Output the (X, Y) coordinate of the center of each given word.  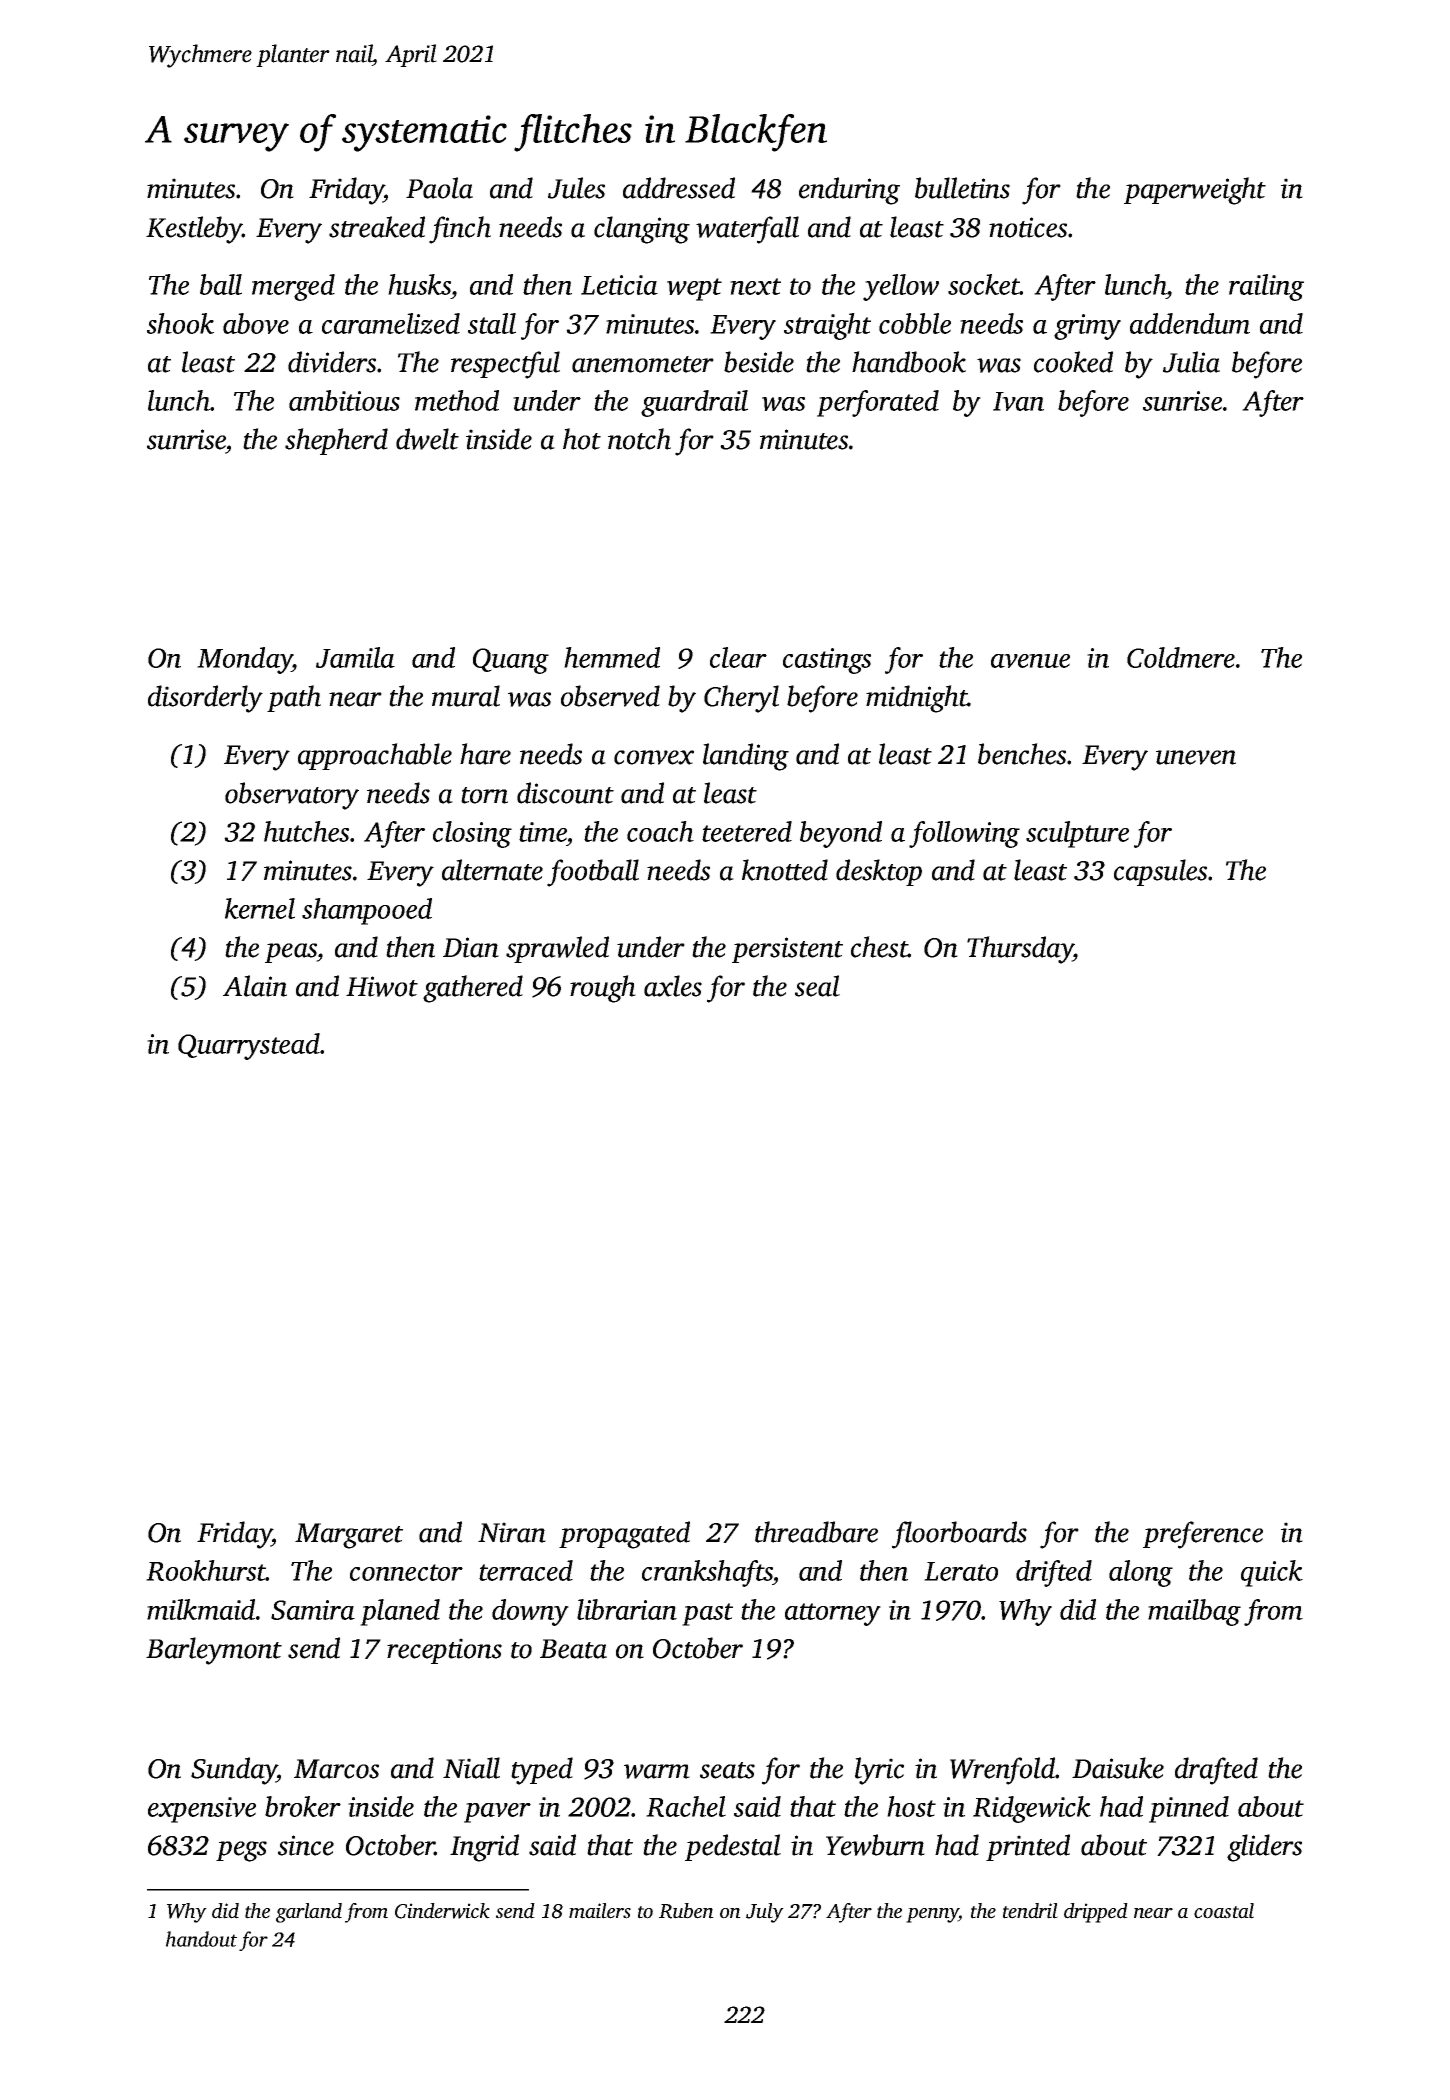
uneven (1196, 757)
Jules (576, 188)
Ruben (686, 1911)
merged (293, 287)
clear (738, 657)
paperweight (1195, 191)
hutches (306, 831)
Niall (471, 1768)
